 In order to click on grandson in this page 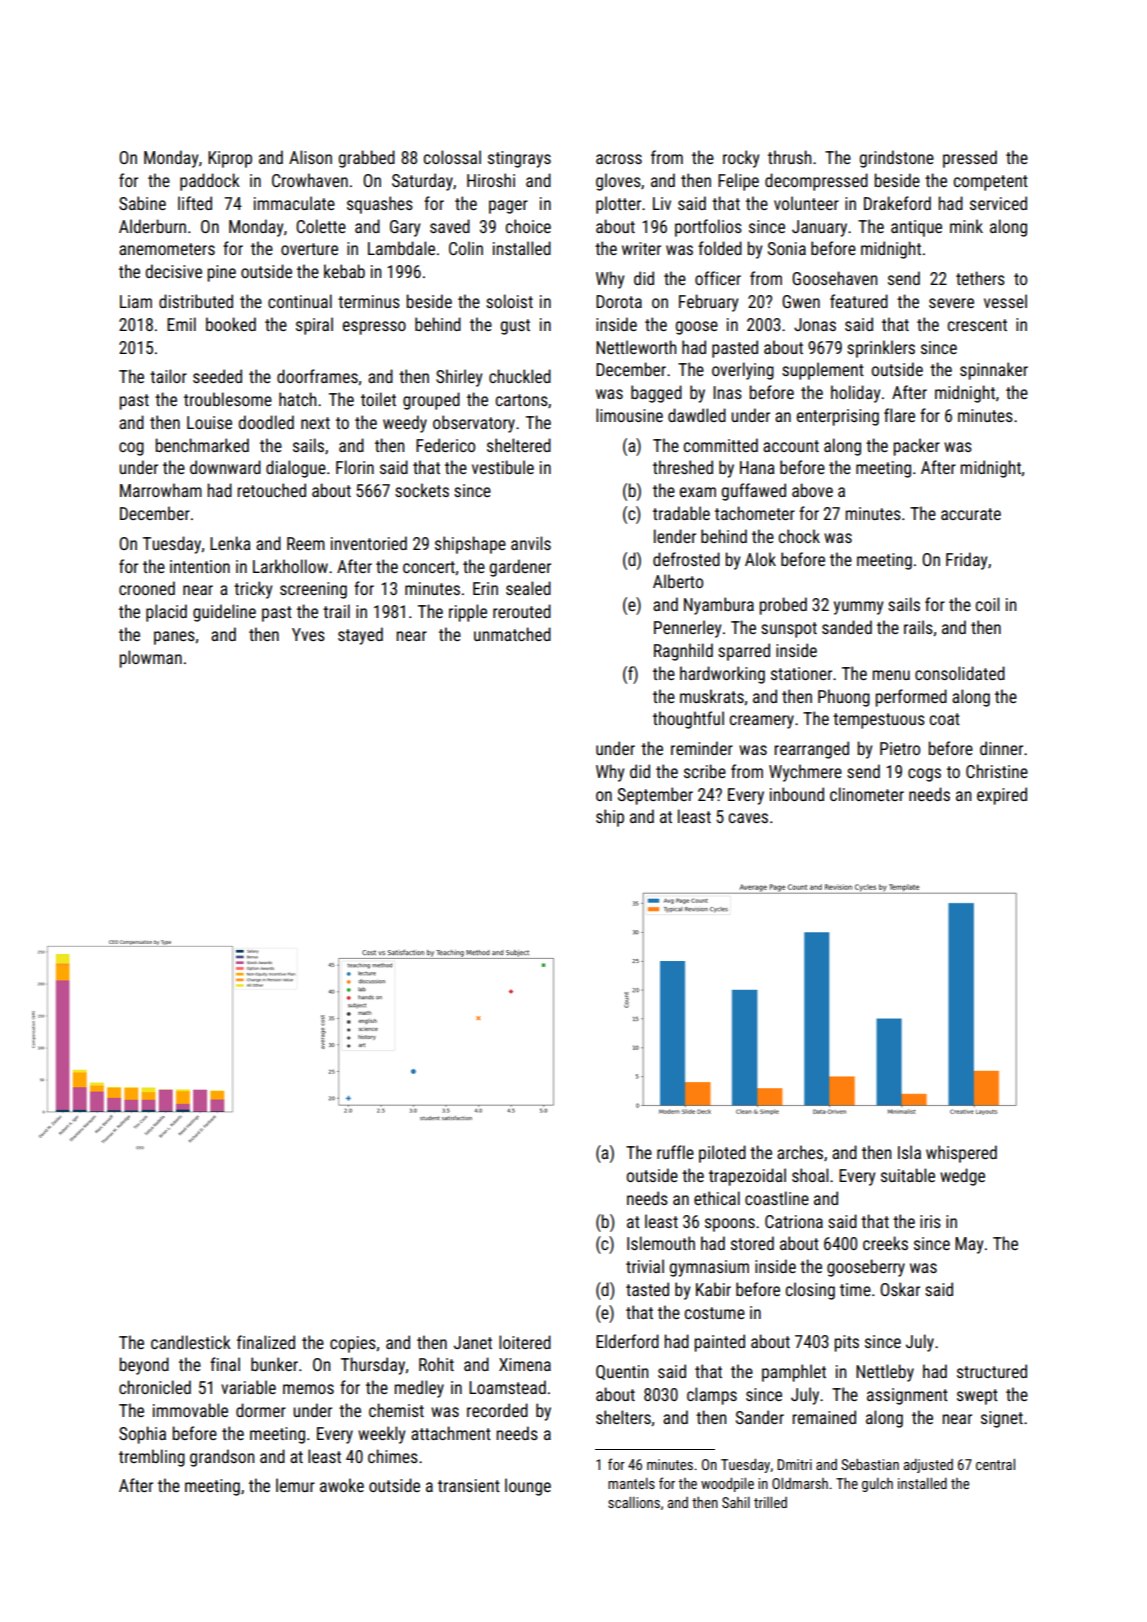, I will do `click(222, 1458)`.
